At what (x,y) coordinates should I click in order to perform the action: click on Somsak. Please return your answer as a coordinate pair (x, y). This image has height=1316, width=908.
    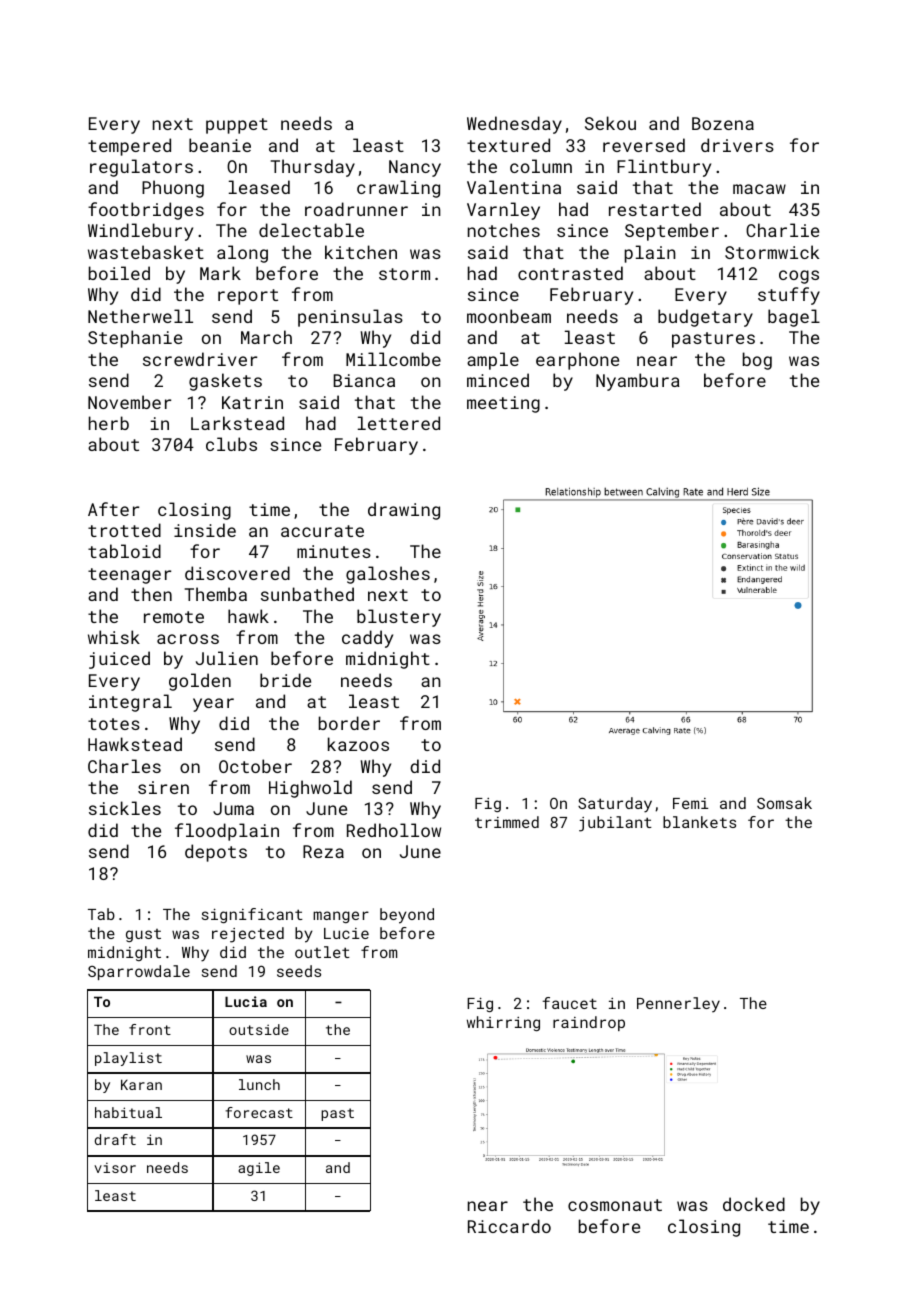
    Looking at the image, I should click on (784, 803).
